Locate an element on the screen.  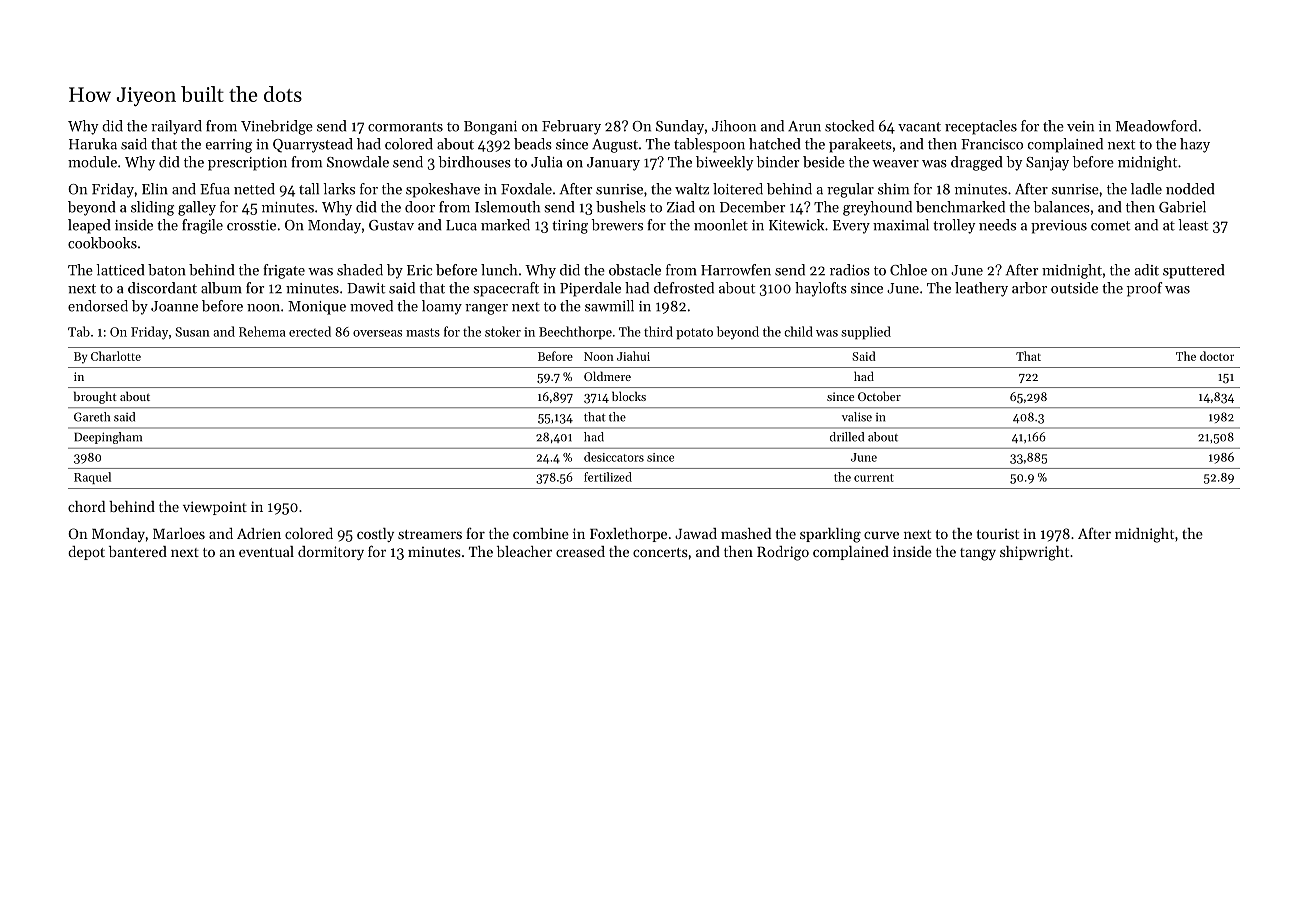
Chloe is located at coordinates (908, 270).
